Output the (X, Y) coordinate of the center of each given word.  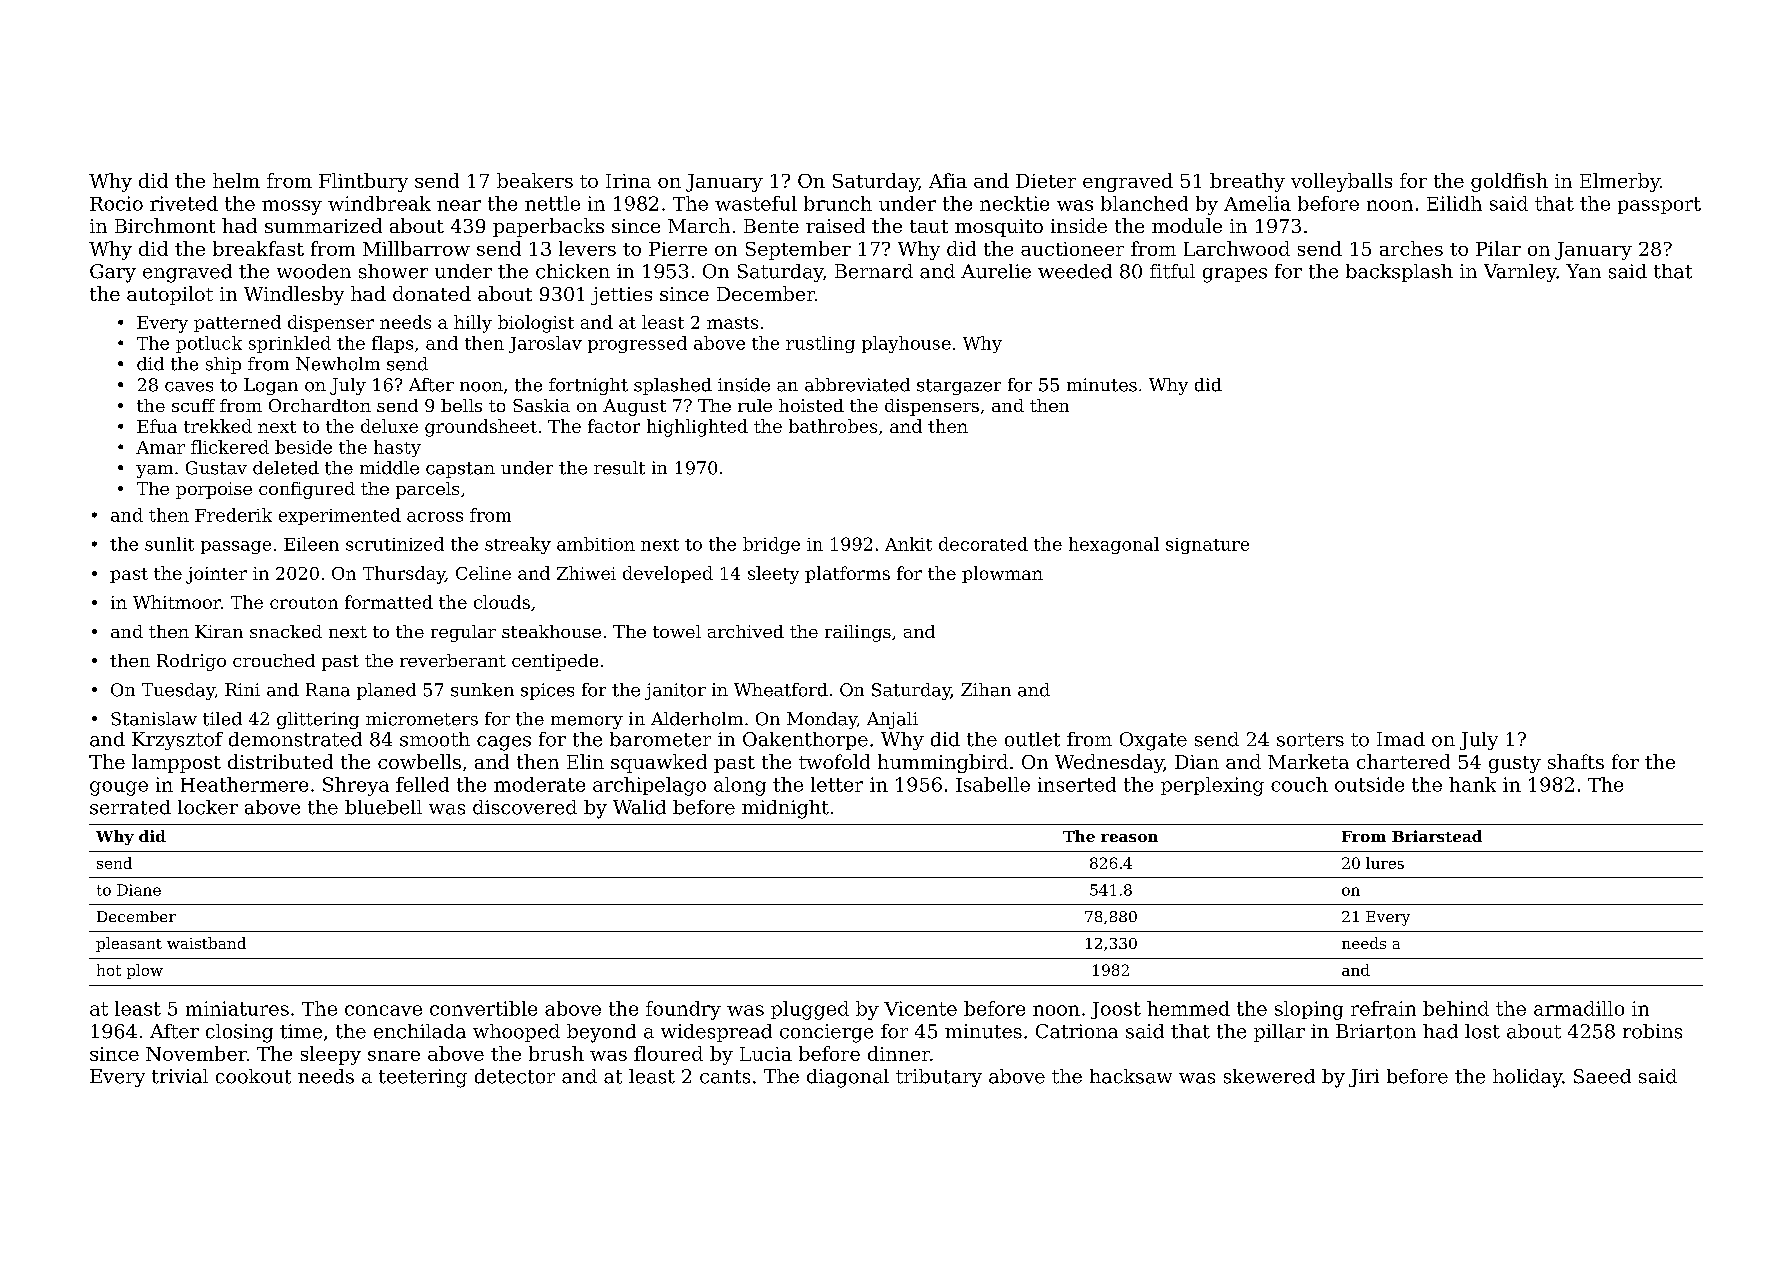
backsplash (1399, 273)
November (196, 1053)
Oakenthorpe (805, 741)
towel (677, 631)
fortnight (588, 386)
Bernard (874, 271)
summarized (323, 225)
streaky (518, 545)
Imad (1401, 739)
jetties (621, 296)
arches (1411, 248)
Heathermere (244, 784)
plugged (810, 1010)
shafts (1576, 761)
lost (1482, 1031)
